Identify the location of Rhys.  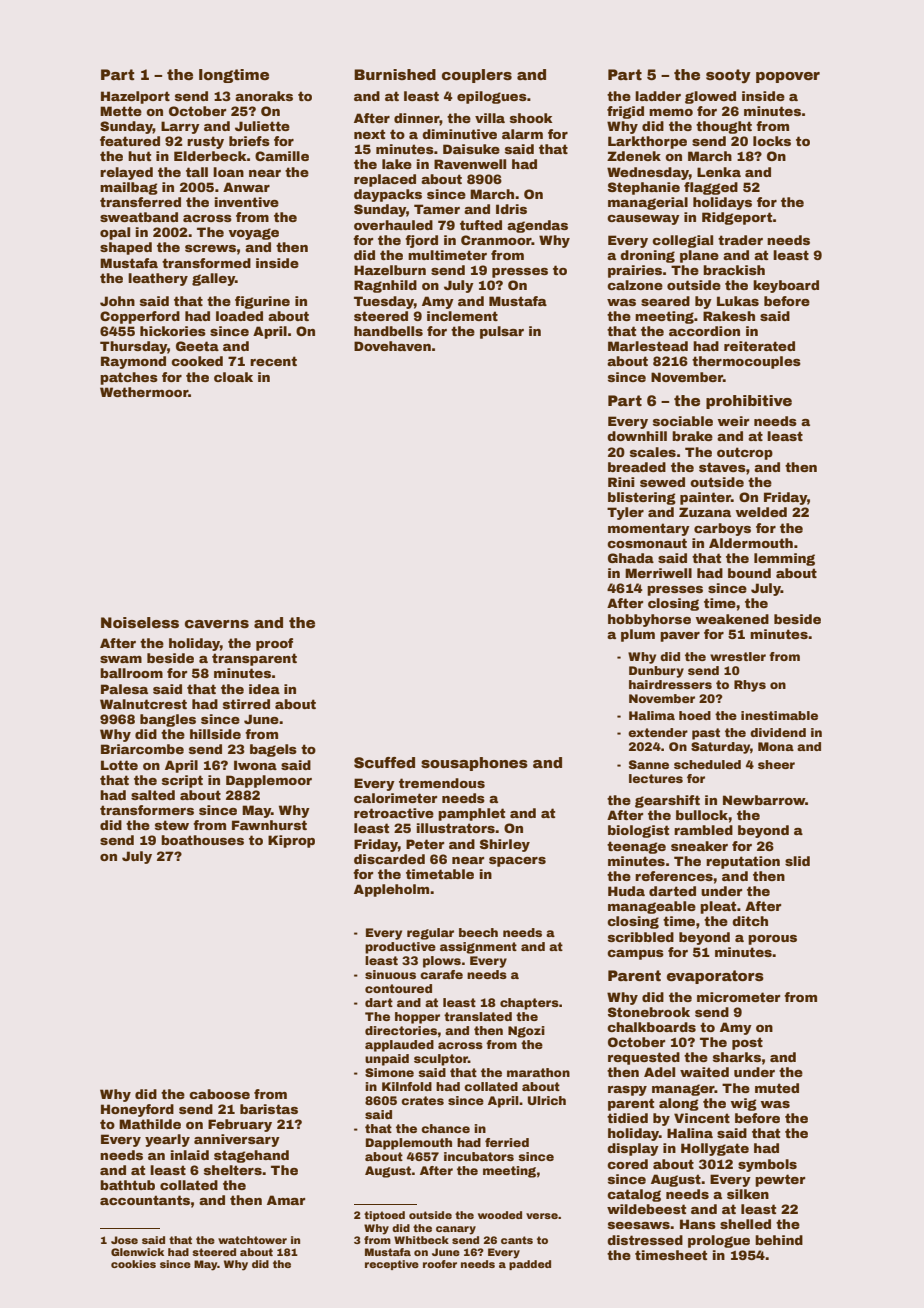
(750, 686).
